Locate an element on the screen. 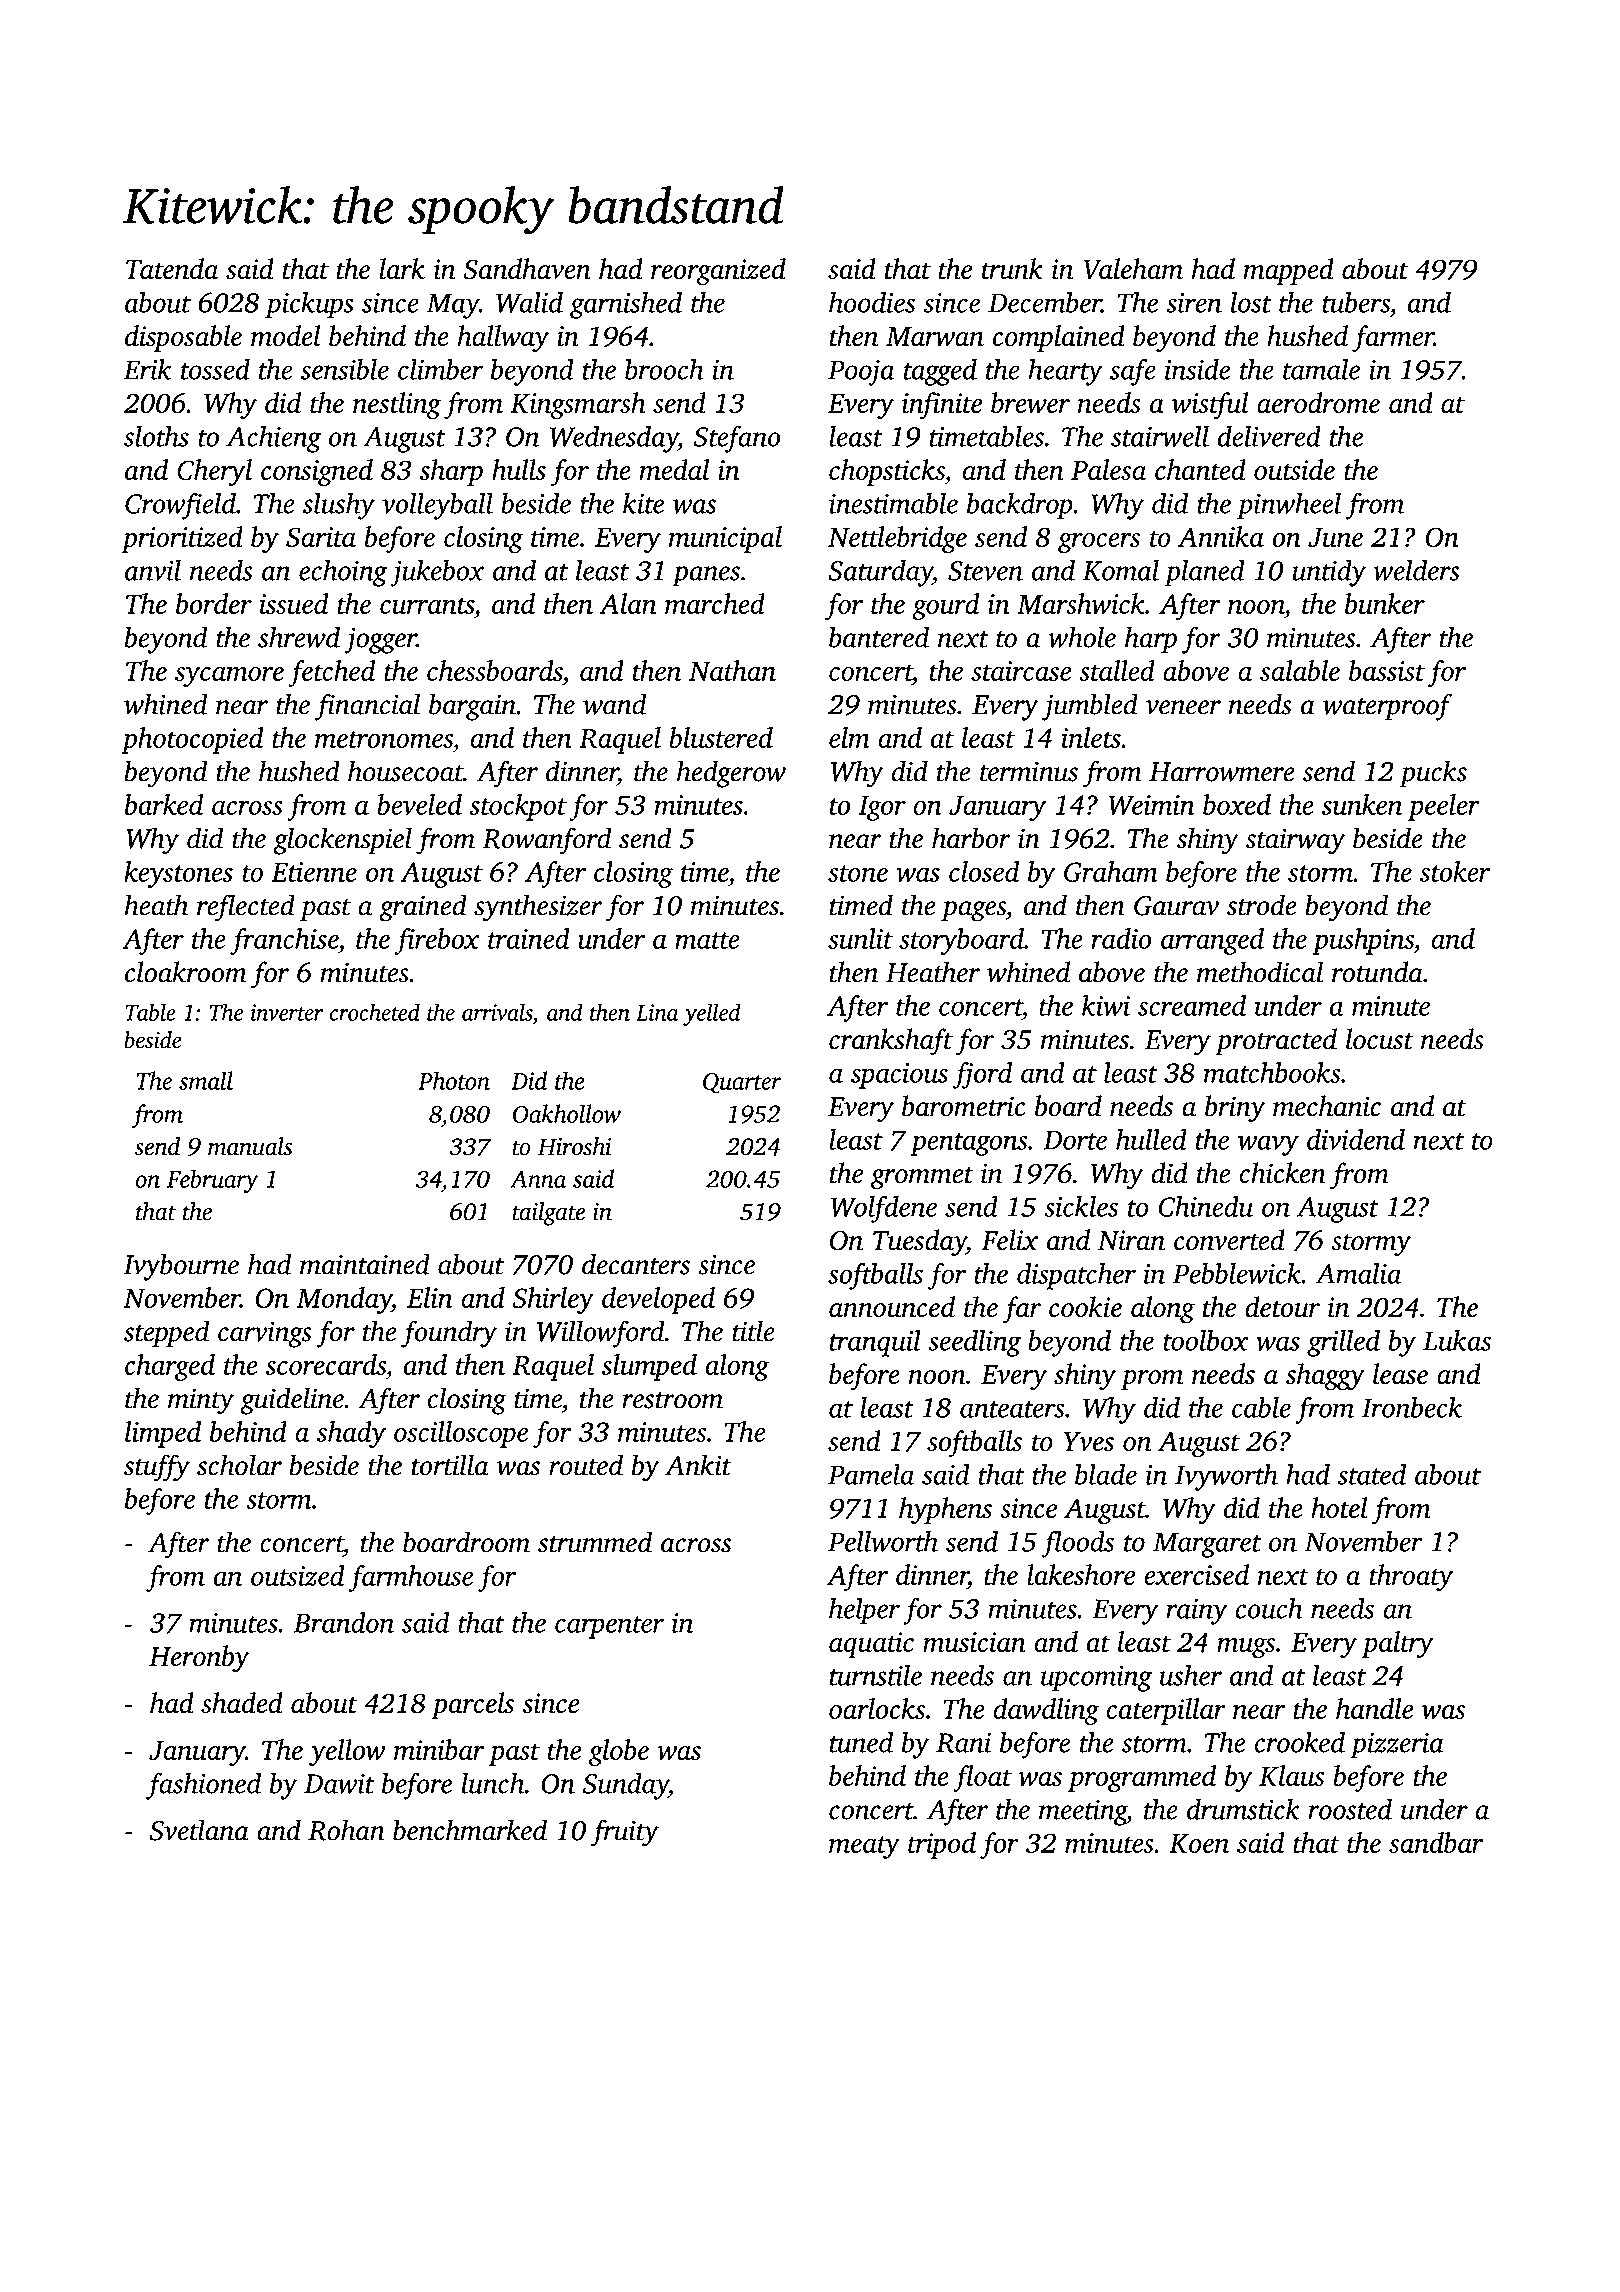 Image resolution: width=1620 pixels, height=2292 pixels. volleyball is located at coordinates (437, 506).
